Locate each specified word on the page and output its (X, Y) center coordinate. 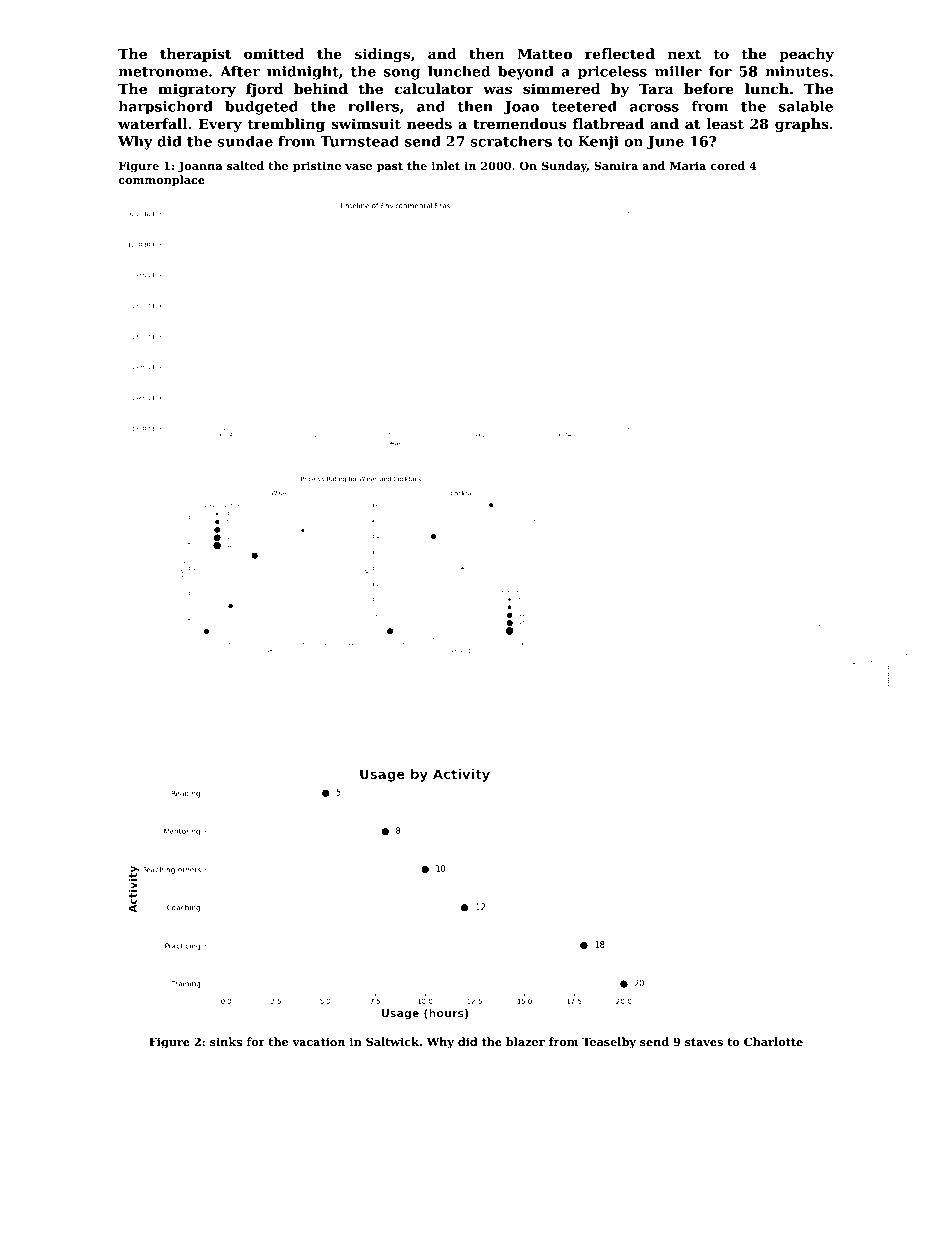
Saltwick (392, 1041)
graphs (802, 125)
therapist (195, 55)
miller (678, 71)
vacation (318, 1041)
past (390, 167)
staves (704, 1042)
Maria (688, 165)
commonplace (161, 181)
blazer (525, 1041)
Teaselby (609, 1043)
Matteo (544, 53)
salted (245, 165)
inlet (446, 165)
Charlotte (773, 1041)
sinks (226, 1041)
